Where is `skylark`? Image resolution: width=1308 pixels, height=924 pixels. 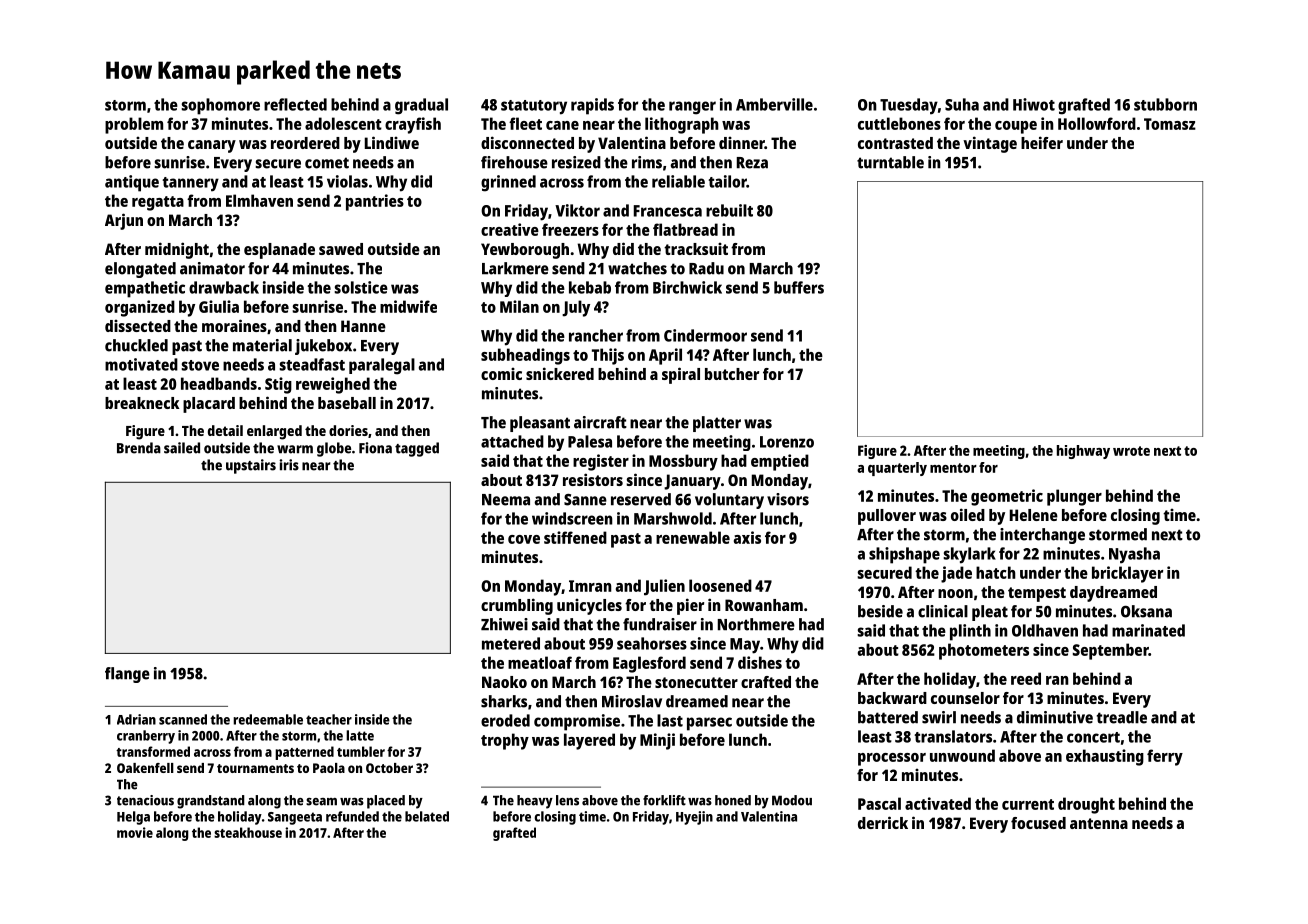 skylark is located at coordinates (969, 555).
